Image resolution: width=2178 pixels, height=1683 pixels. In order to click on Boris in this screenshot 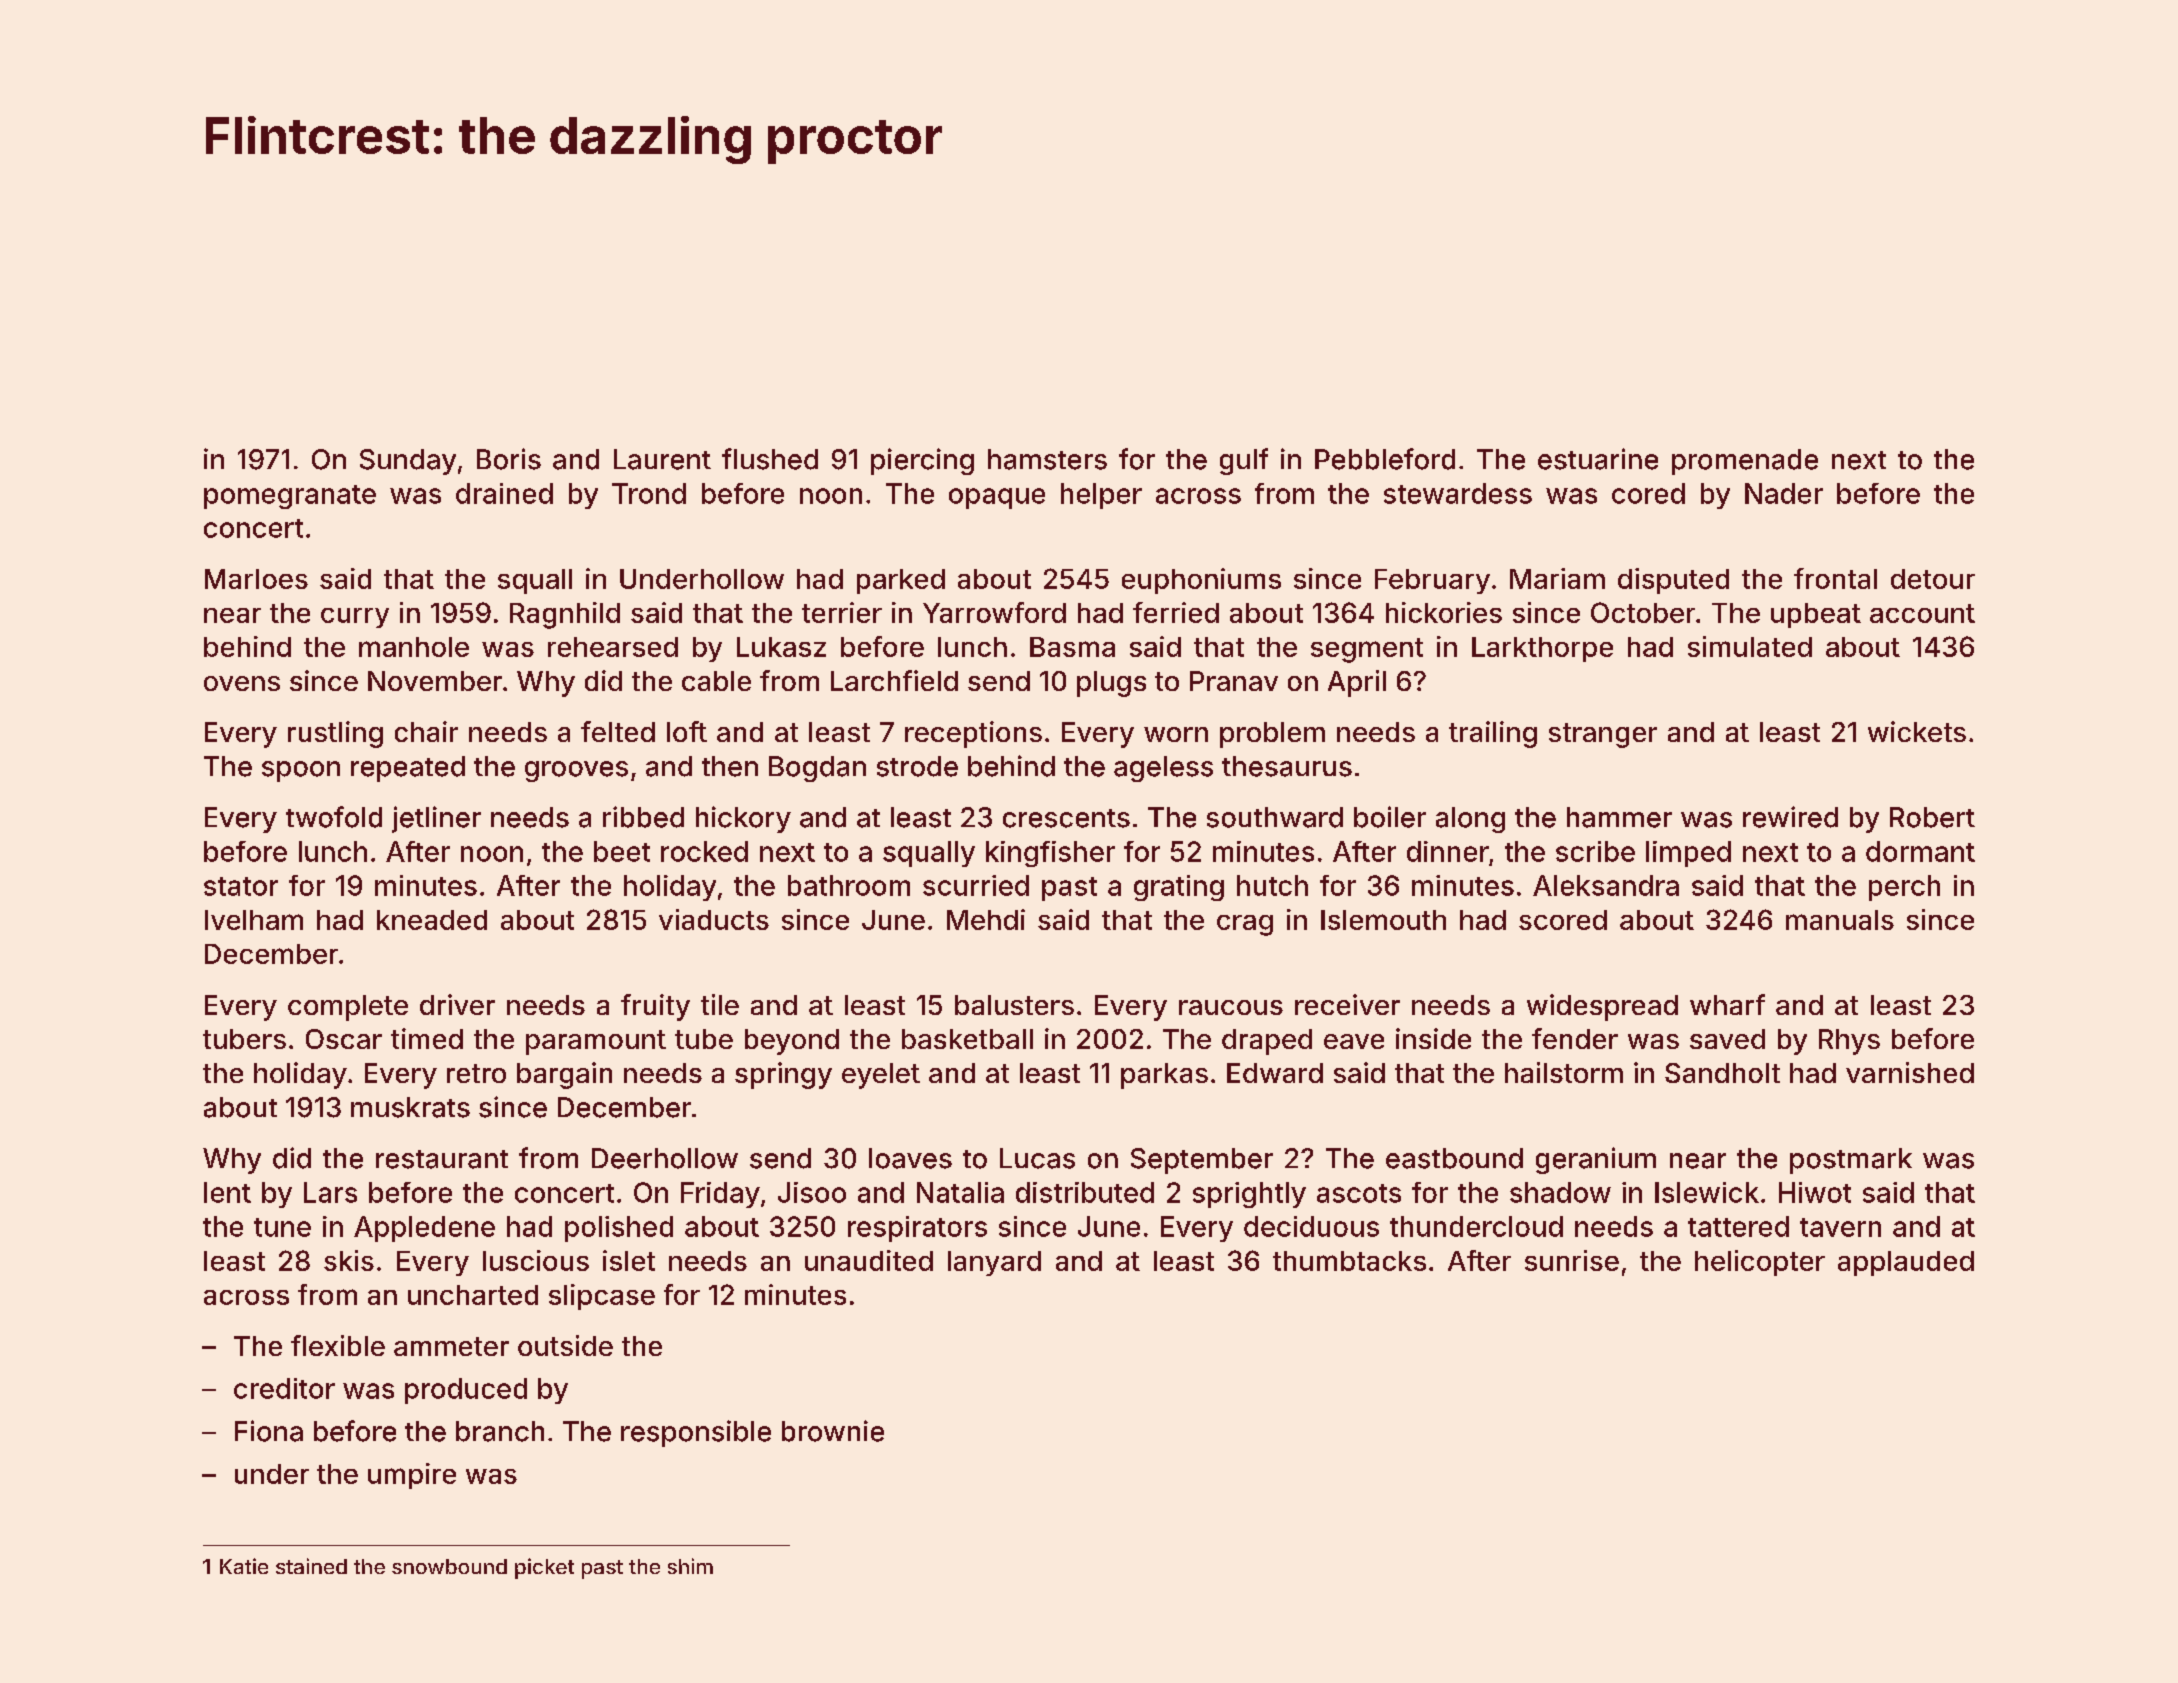, I will do `click(509, 459)`.
